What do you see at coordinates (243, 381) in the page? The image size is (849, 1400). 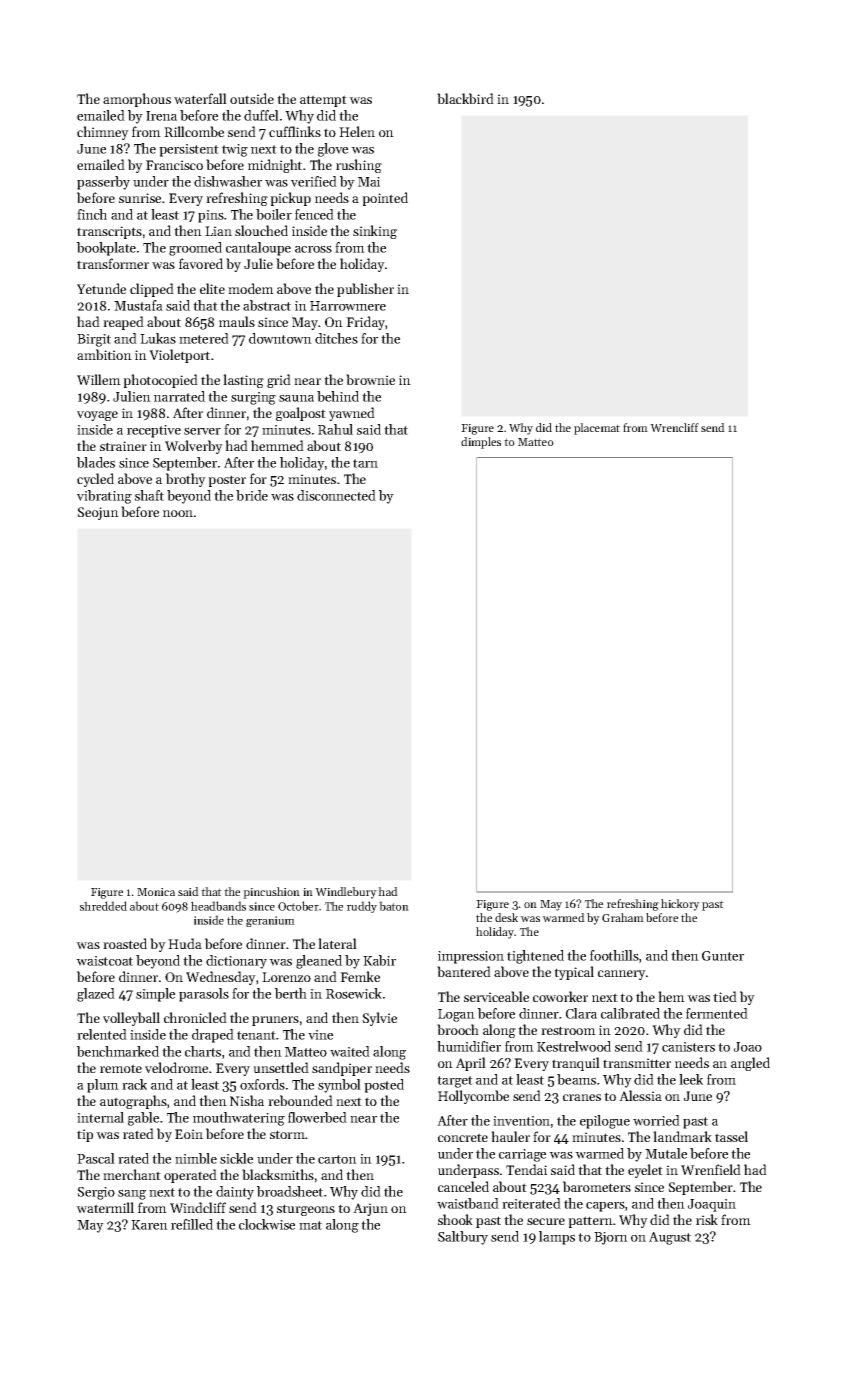 I see `lasting` at bounding box center [243, 381].
